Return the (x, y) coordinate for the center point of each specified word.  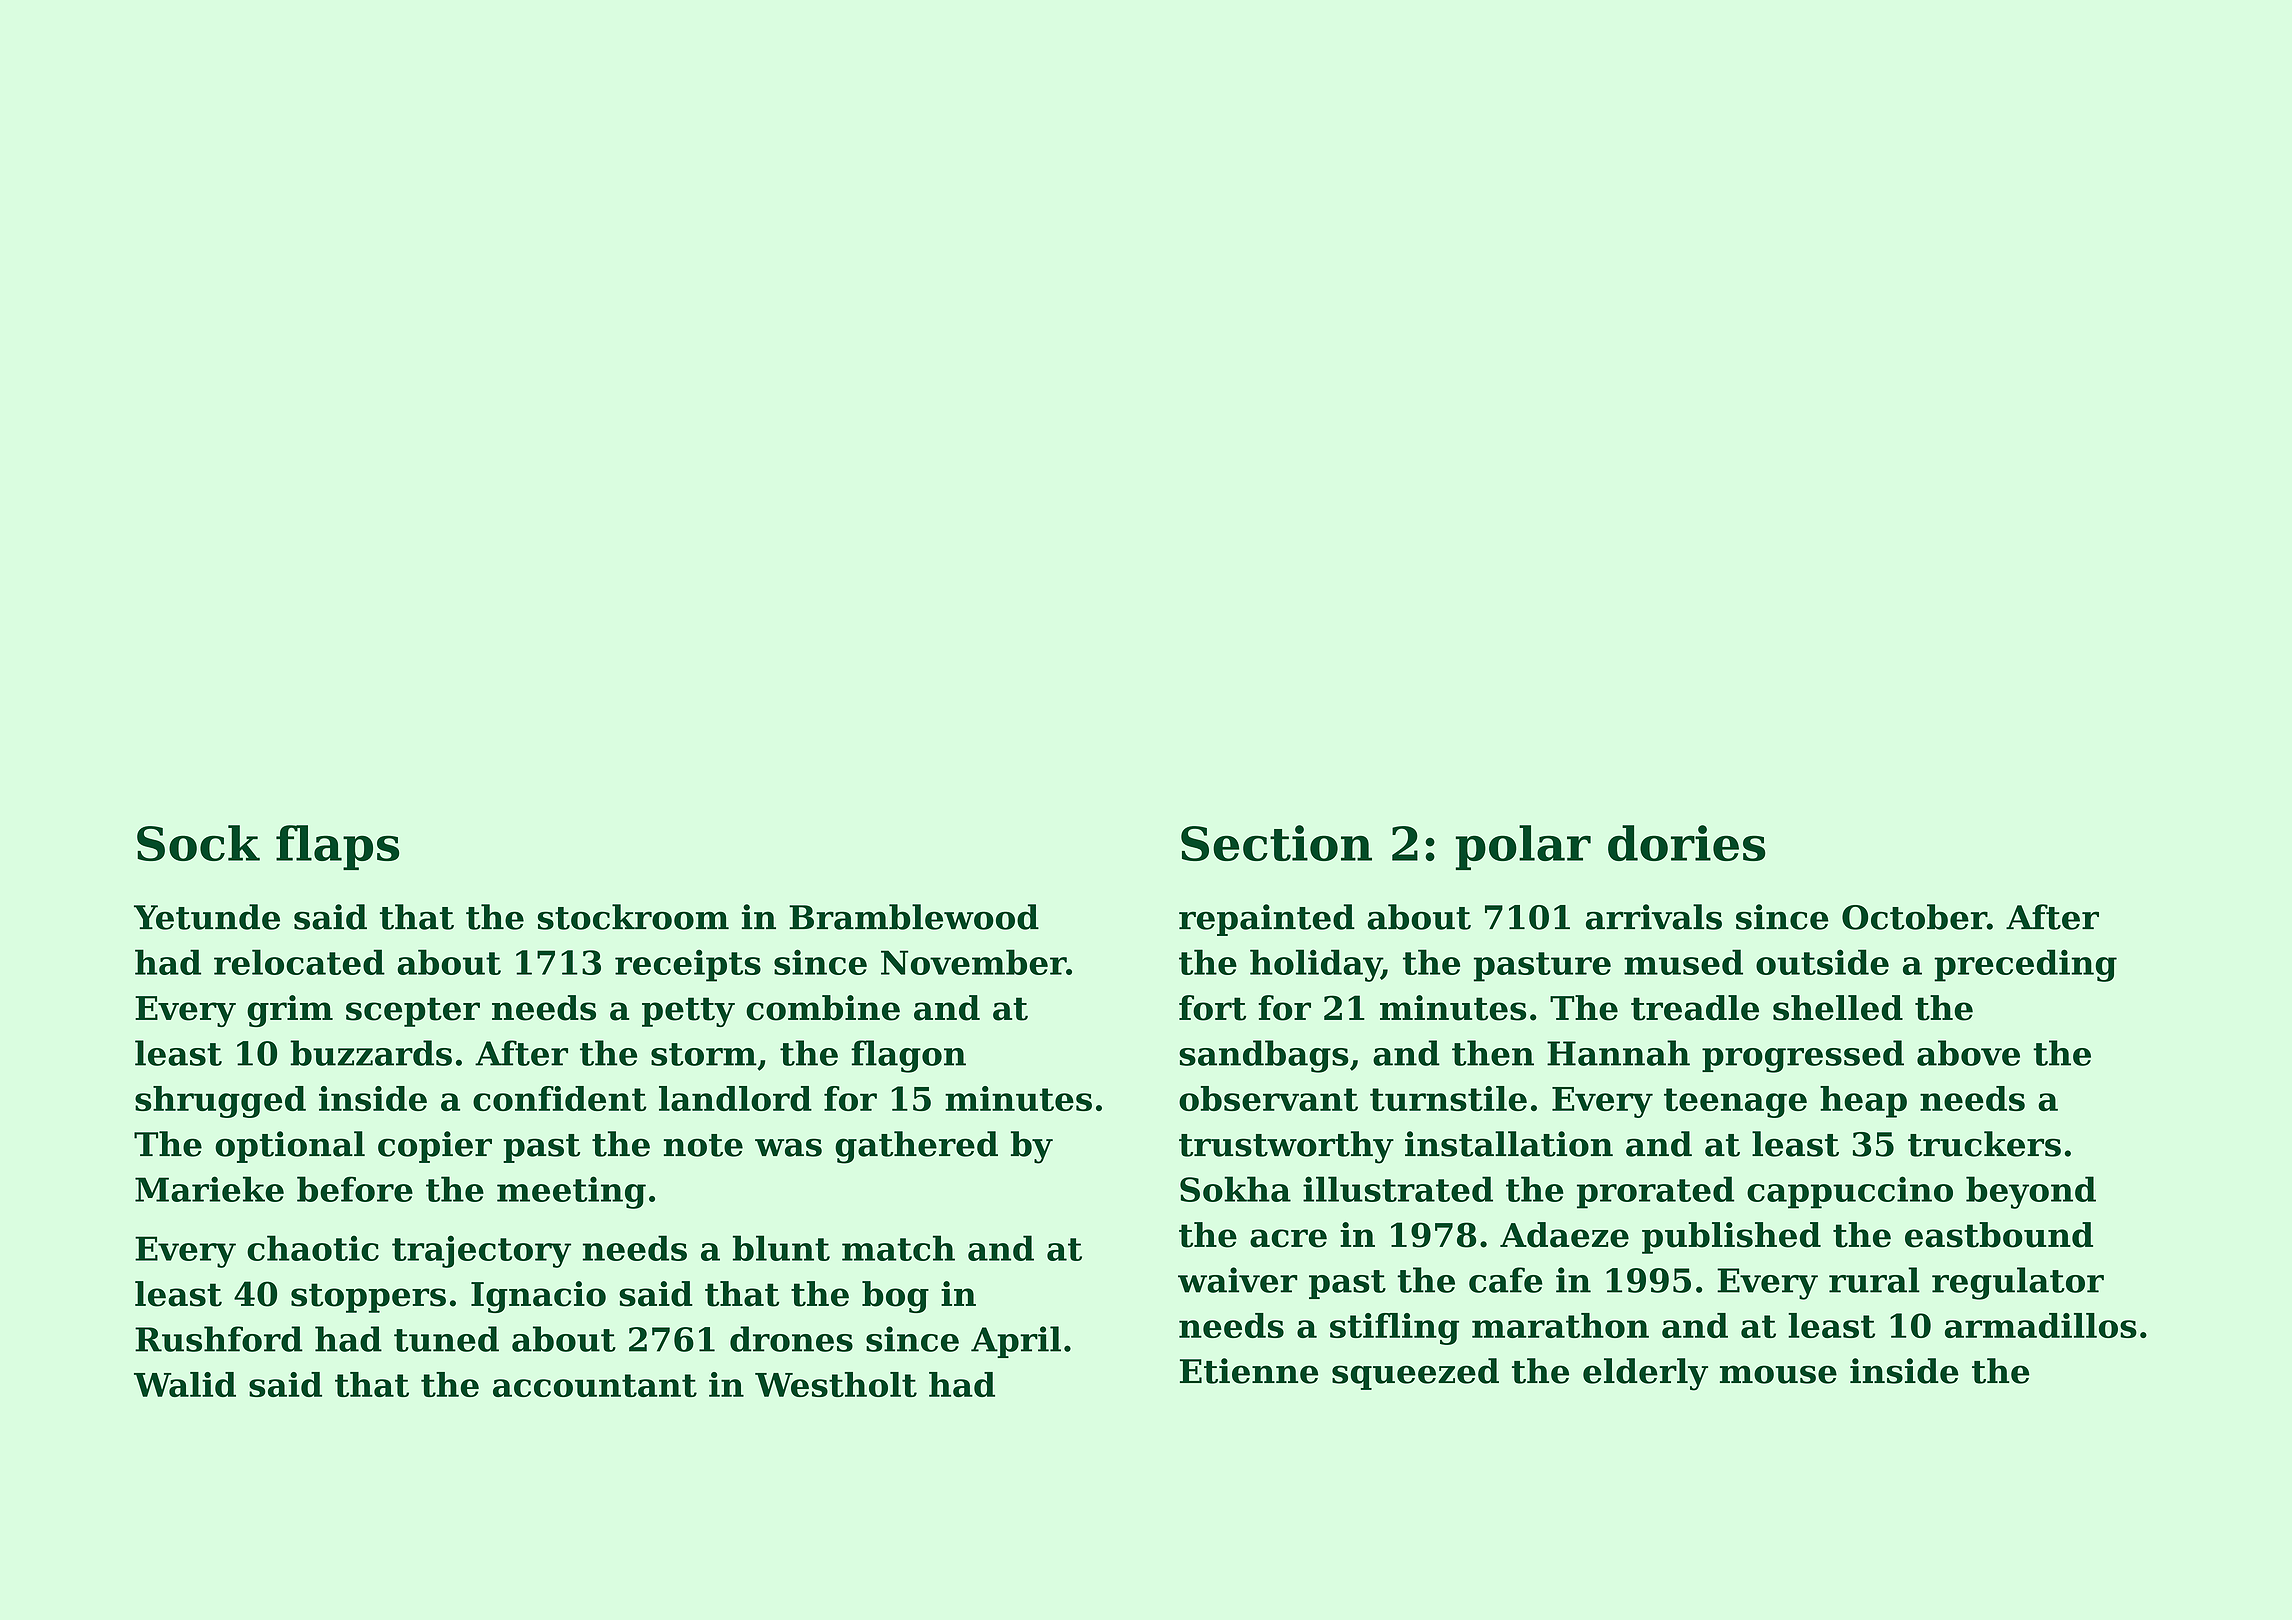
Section (1276, 843)
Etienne (1249, 1371)
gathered (916, 1147)
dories (1687, 843)
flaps (337, 847)
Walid (185, 1384)
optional (290, 1147)
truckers (1984, 1144)
